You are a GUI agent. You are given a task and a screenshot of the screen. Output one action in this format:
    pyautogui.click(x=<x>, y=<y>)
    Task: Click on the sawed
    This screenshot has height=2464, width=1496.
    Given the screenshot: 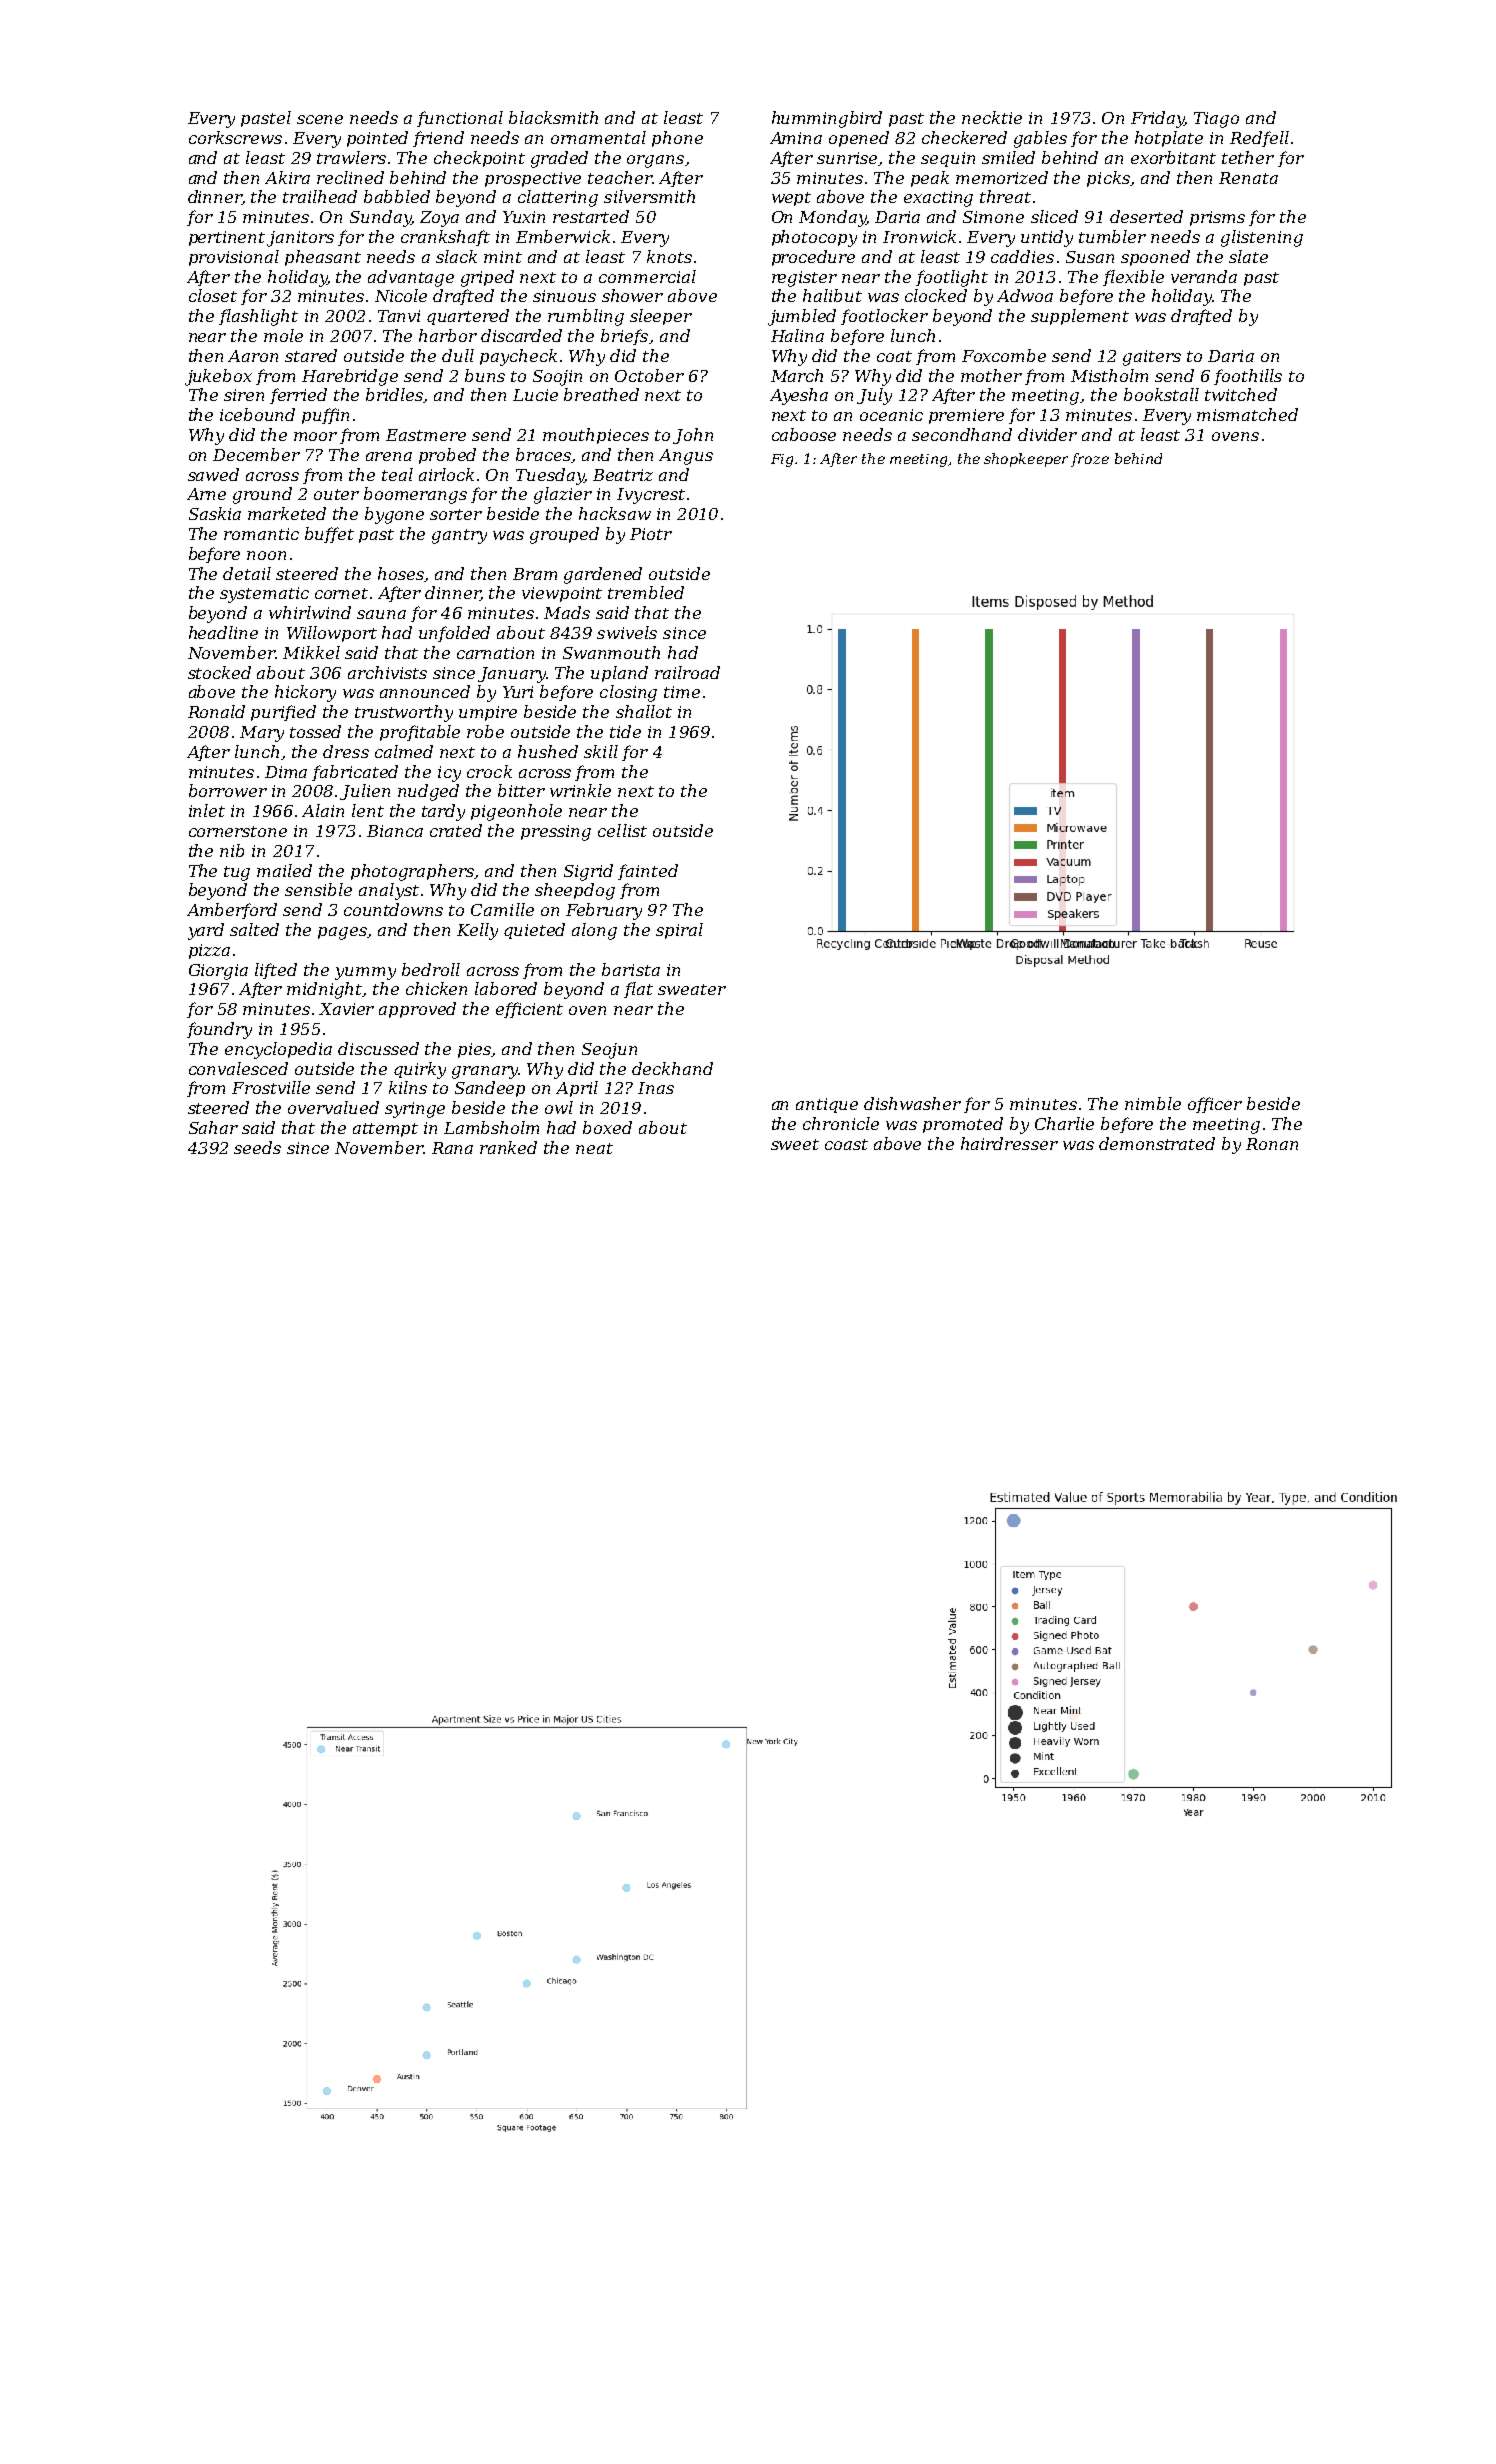 What is the action you would take?
    pyautogui.click(x=213, y=474)
